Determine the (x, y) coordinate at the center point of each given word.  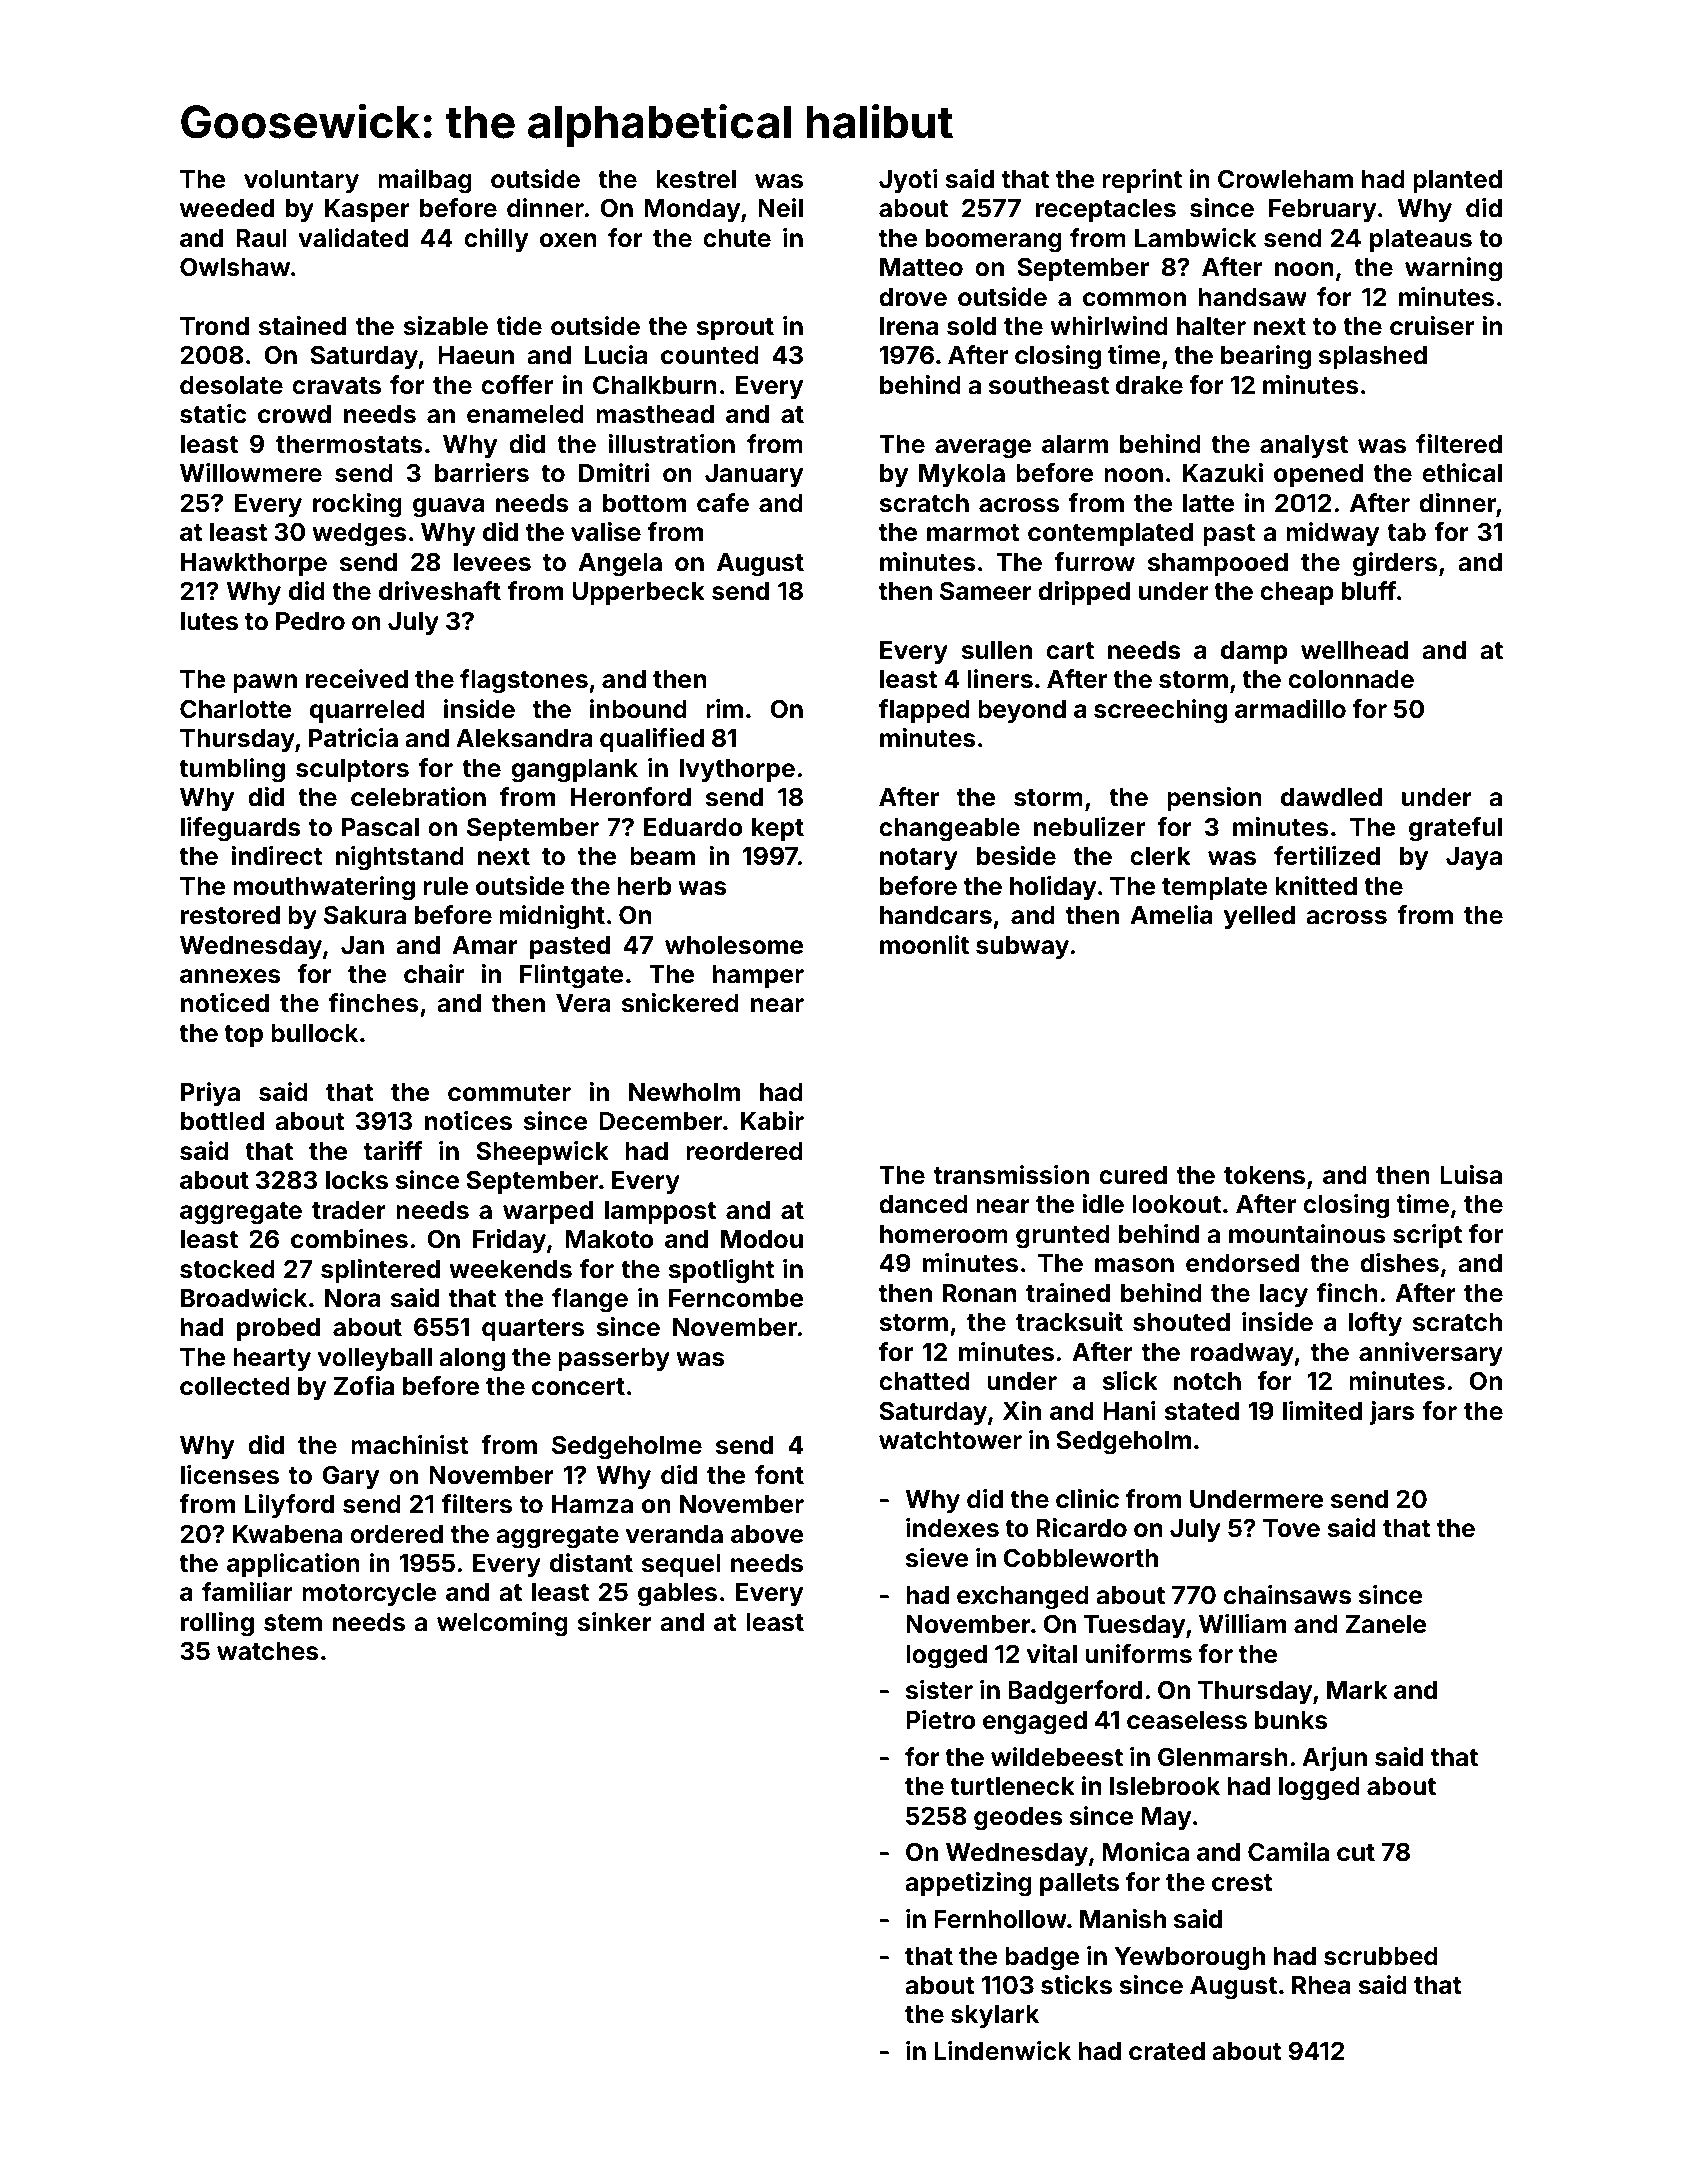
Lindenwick (1002, 2051)
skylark (995, 2016)
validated (353, 238)
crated (1167, 2051)
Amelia (1171, 915)
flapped (924, 711)
